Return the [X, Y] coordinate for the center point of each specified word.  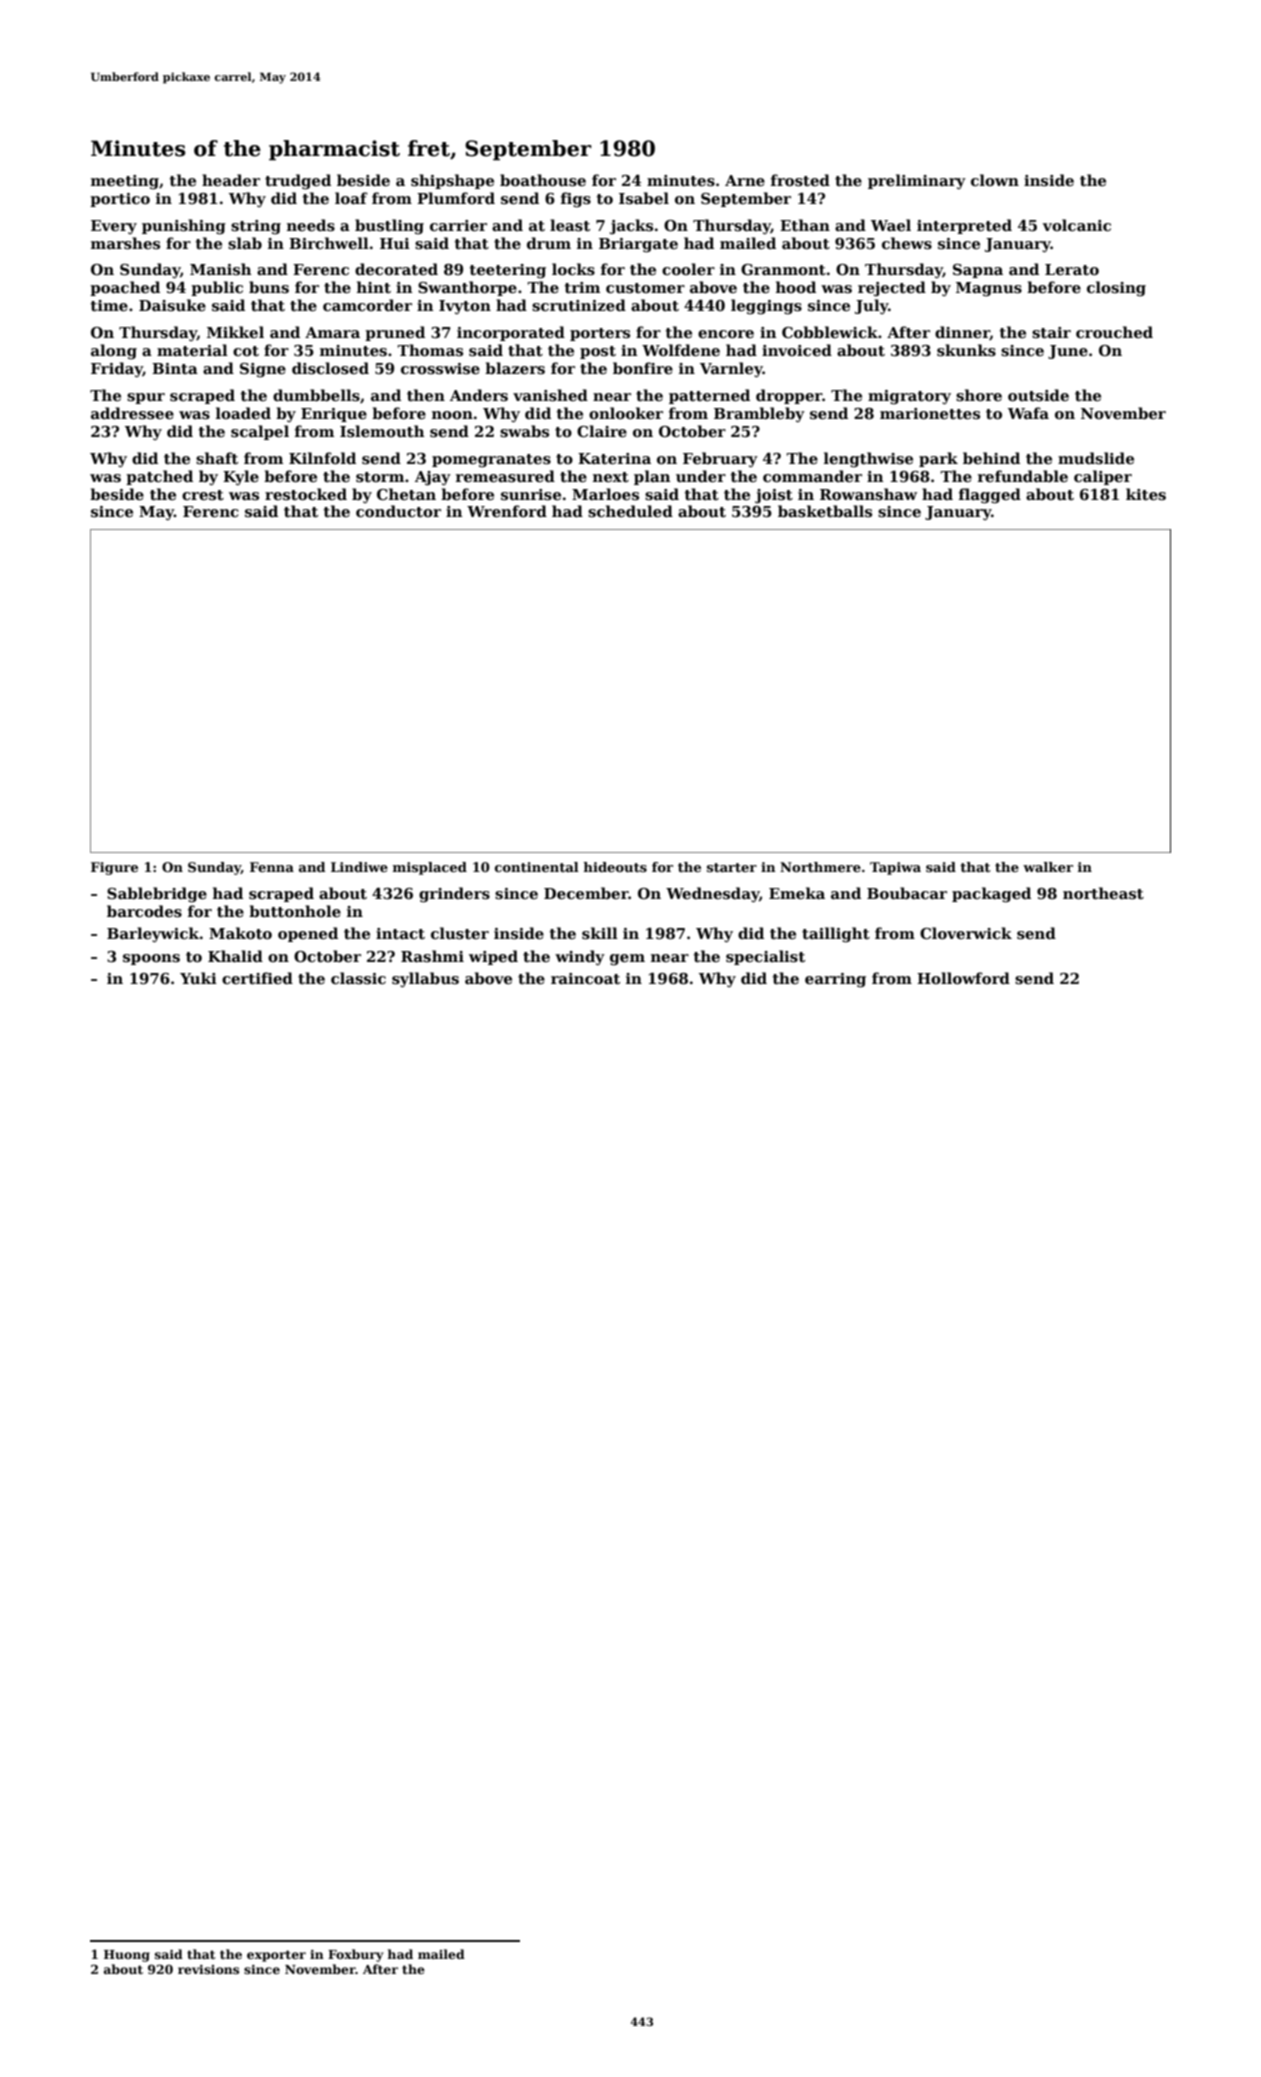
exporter [276, 1956]
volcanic [1077, 225]
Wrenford [507, 511]
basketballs [825, 511]
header [231, 180]
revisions [208, 1969]
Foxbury [355, 1955]
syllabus [425, 980]
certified [257, 978]
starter [732, 867]
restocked [306, 494]
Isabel [644, 198]
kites [1146, 494]
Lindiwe [359, 867]
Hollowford [963, 978]
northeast [1103, 893]
